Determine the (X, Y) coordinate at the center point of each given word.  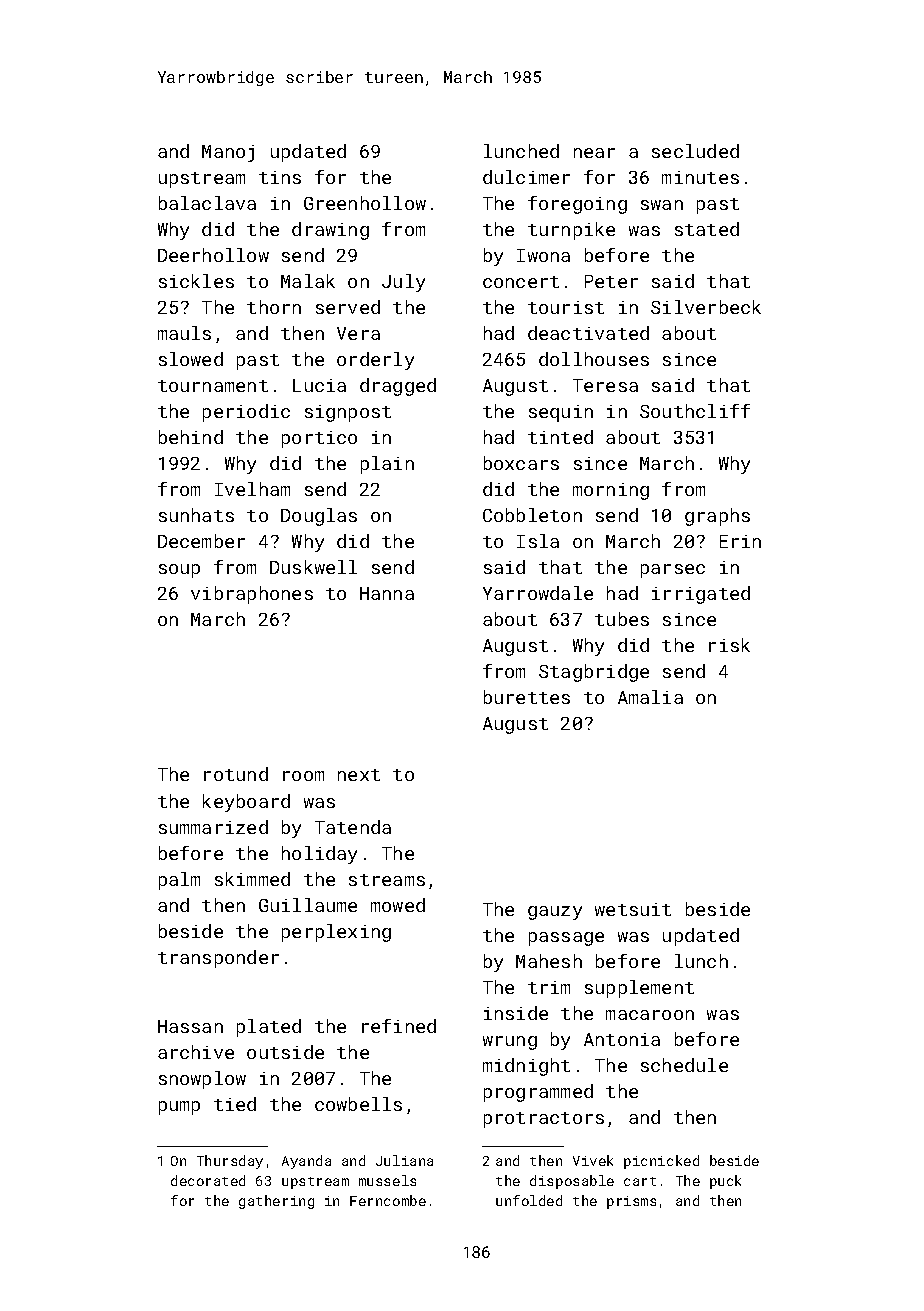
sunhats (196, 515)
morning (611, 491)
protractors (544, 1120)
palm (179, 881)
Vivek (593, 1160)
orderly (375, 361)
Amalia (650, 697)
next (359, 775)
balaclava (207, 203)
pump (179, 1108)
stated (707, 229)
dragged (398, 387)
